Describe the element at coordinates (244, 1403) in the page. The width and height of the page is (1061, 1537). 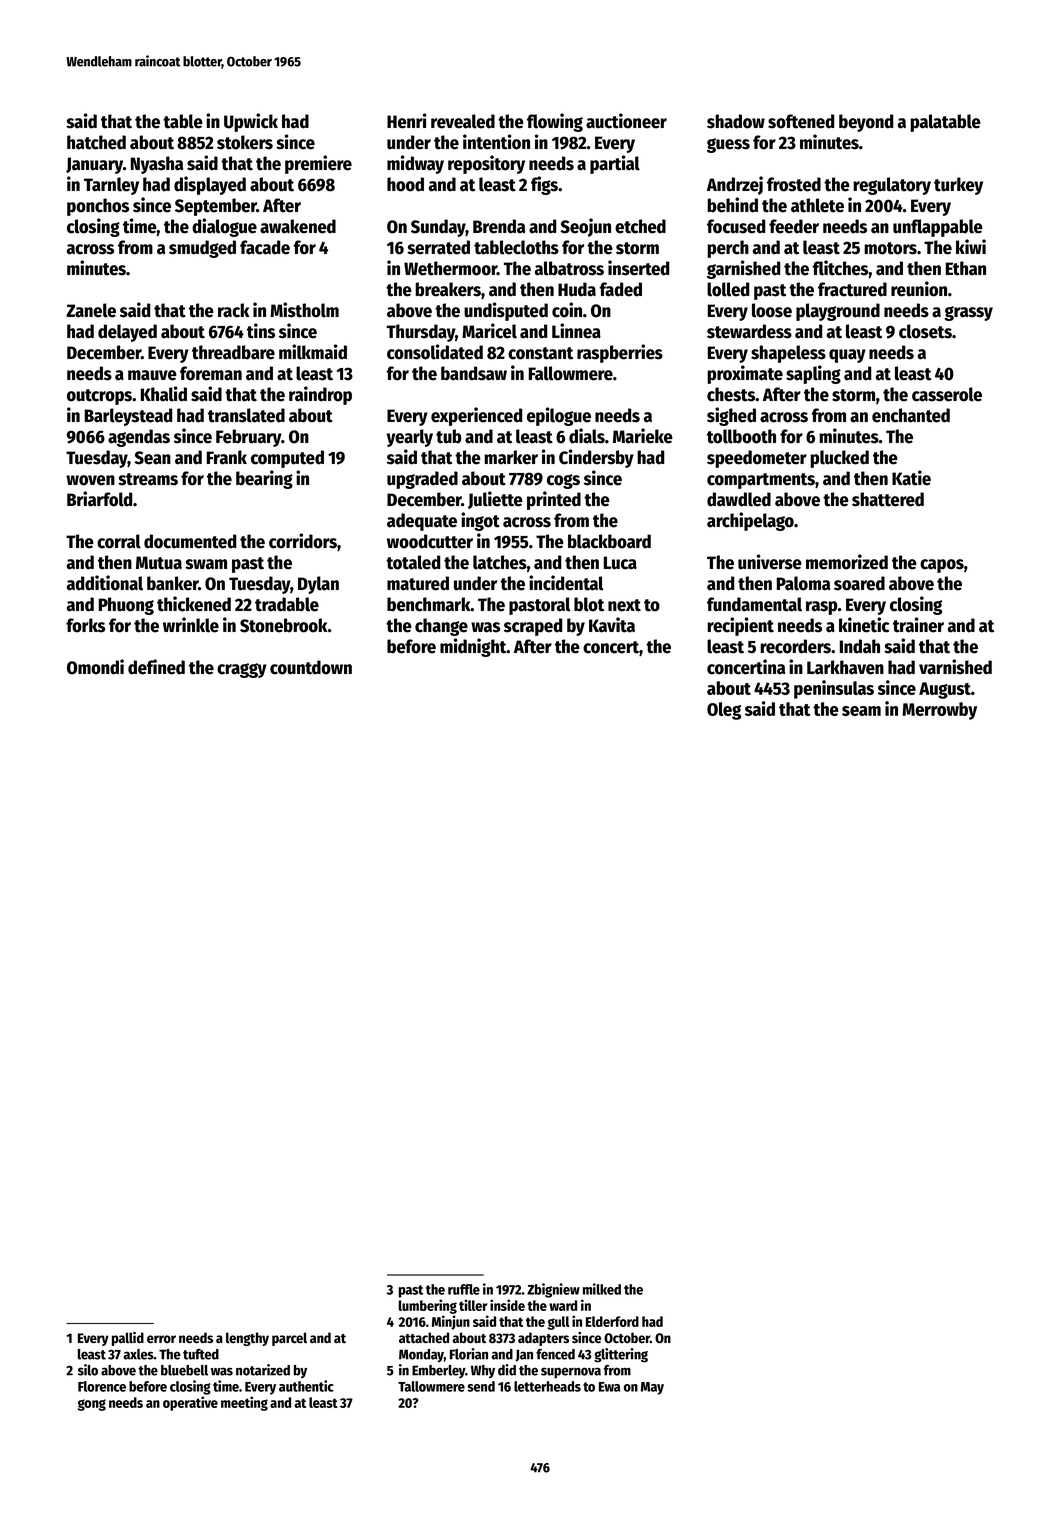
I see `meeting` at that location.
